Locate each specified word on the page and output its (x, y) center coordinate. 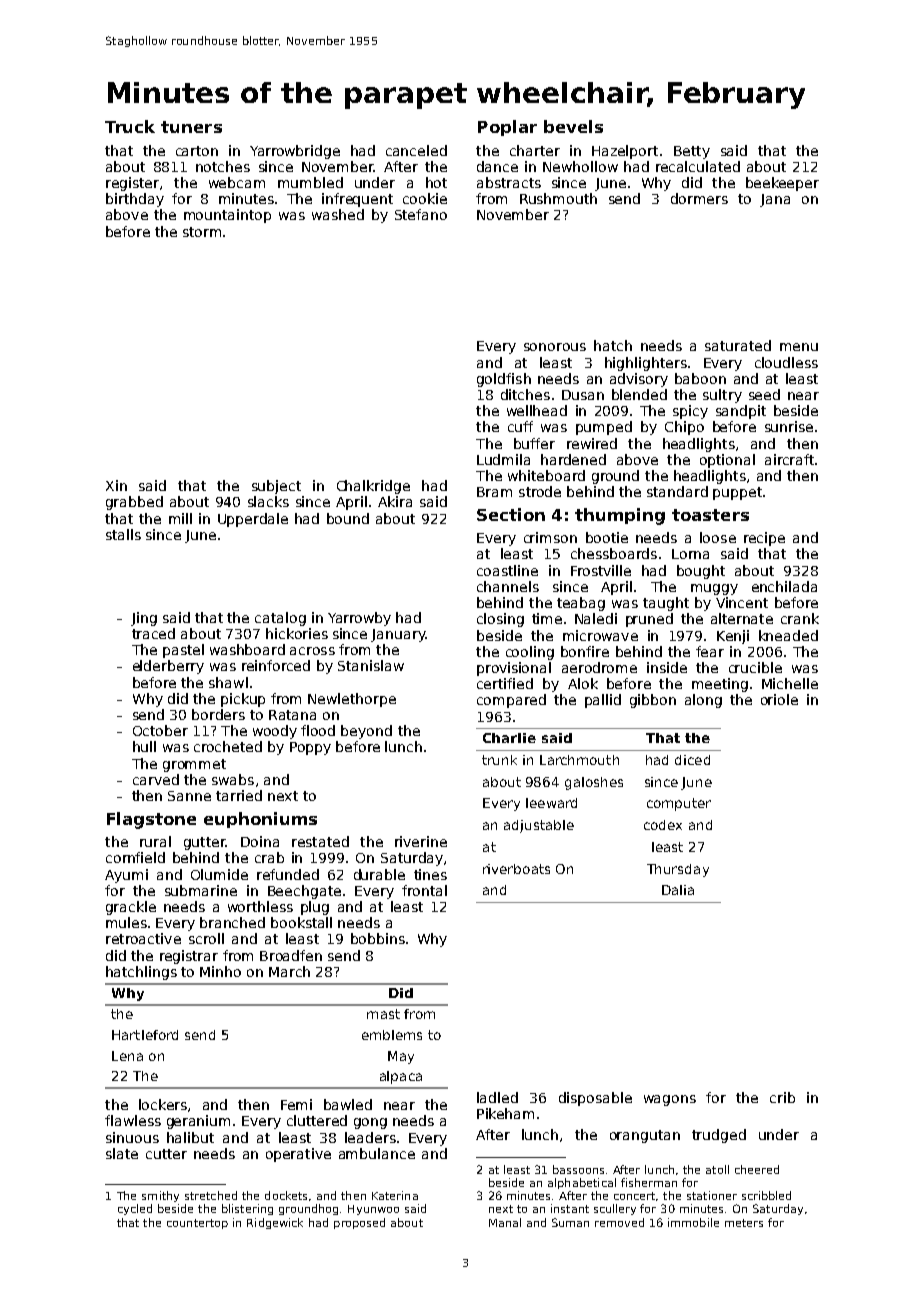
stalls (123, 534)
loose (718, 537)
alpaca (401, 1077)
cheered (757, 1169)
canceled (416, 150)
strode (540, 491)
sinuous (132, 1137)
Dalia (678, 890)
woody (275, 732)
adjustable (539, 826)
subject (276, 487)
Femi (296, 1104)
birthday (135, 200)
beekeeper (782, 184)
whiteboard (546, 475)
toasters (710, 515)
